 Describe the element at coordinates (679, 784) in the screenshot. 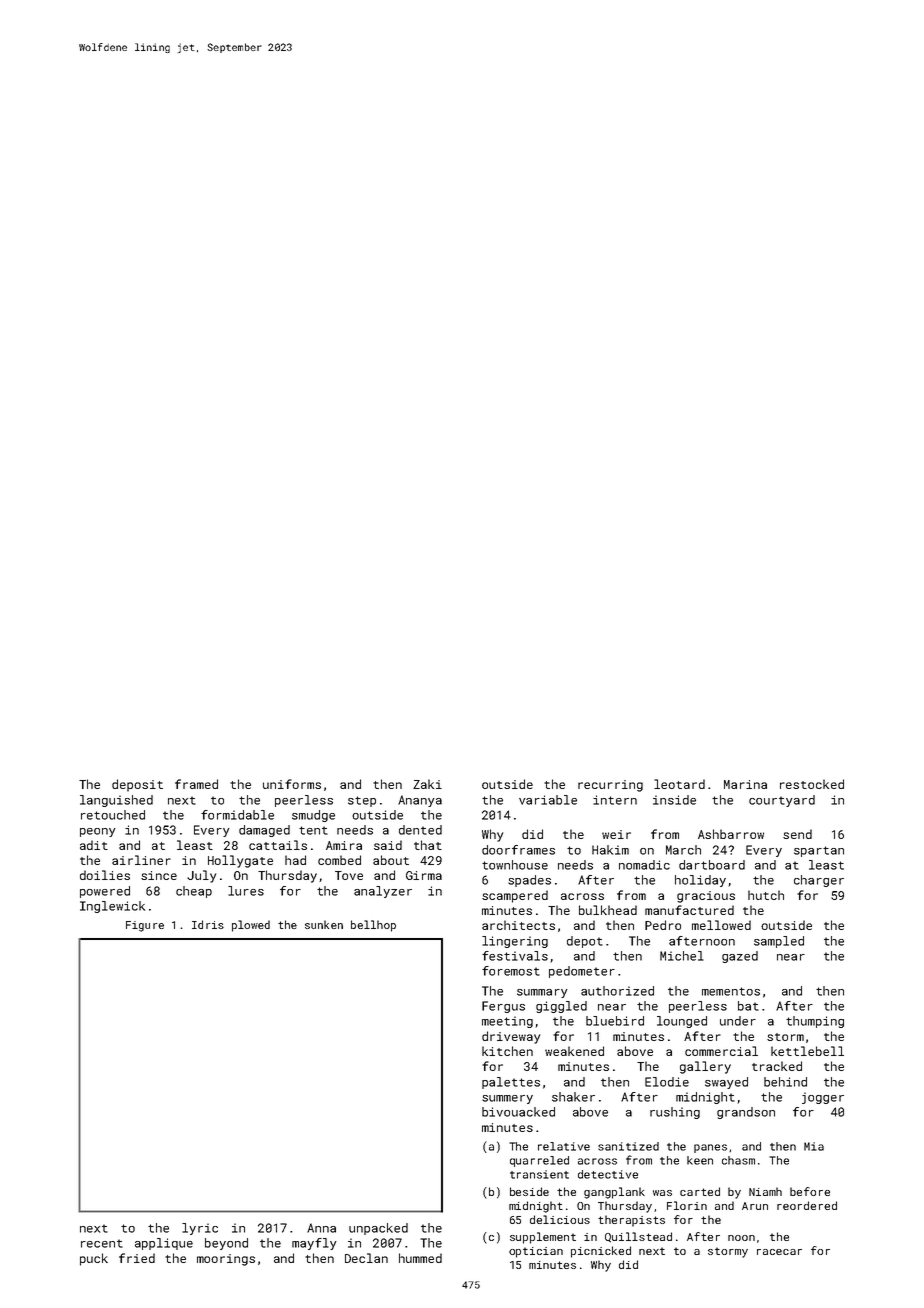

I see `leotard` at that location.
